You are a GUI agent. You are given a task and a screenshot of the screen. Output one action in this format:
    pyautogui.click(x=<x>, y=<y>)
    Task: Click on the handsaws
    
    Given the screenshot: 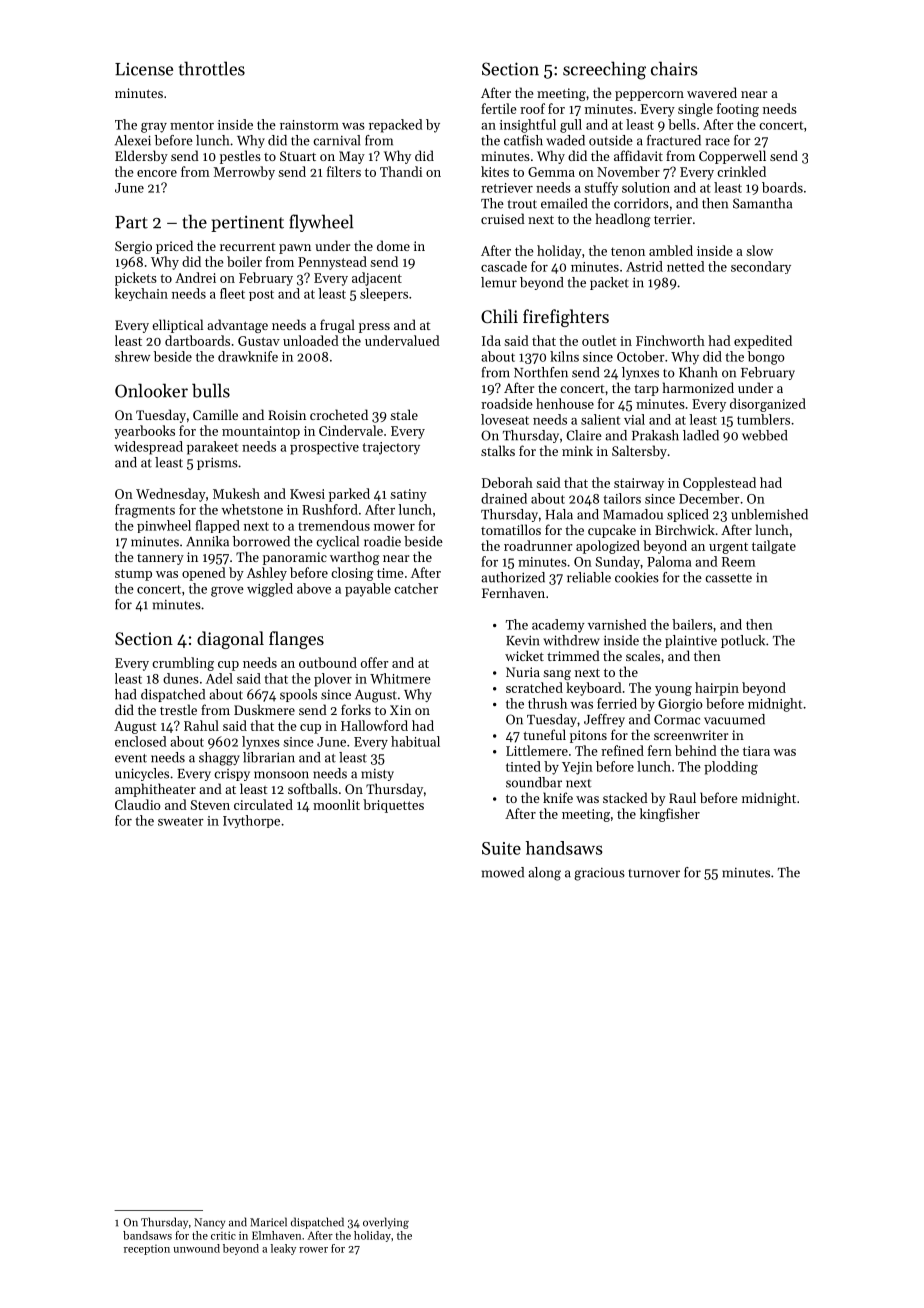 What is the action you would take?
    pyautogui.click(x=564, y=848)
